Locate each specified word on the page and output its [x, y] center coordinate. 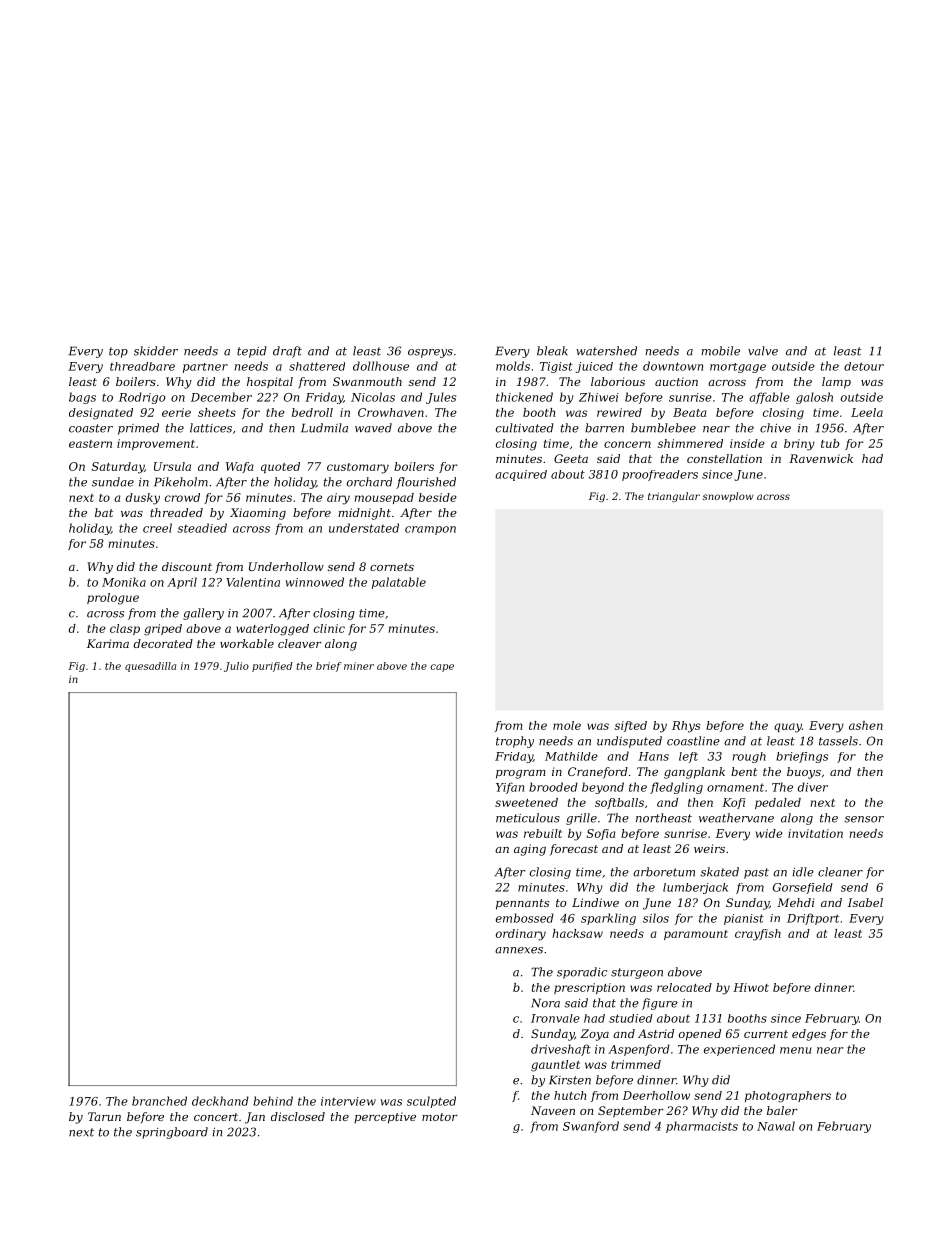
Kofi [733, 803]
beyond [603, 788]
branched [159, 1101]
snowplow [728, 497]
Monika [124, 582]
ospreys [430, 353]
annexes [519, 950]
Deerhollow [656, 1095]
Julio [236, 667]
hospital [270, 383]
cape [442, 668]
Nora [545, 1003]
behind [273, 1101]
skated [719, 872]
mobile [720, 351]
